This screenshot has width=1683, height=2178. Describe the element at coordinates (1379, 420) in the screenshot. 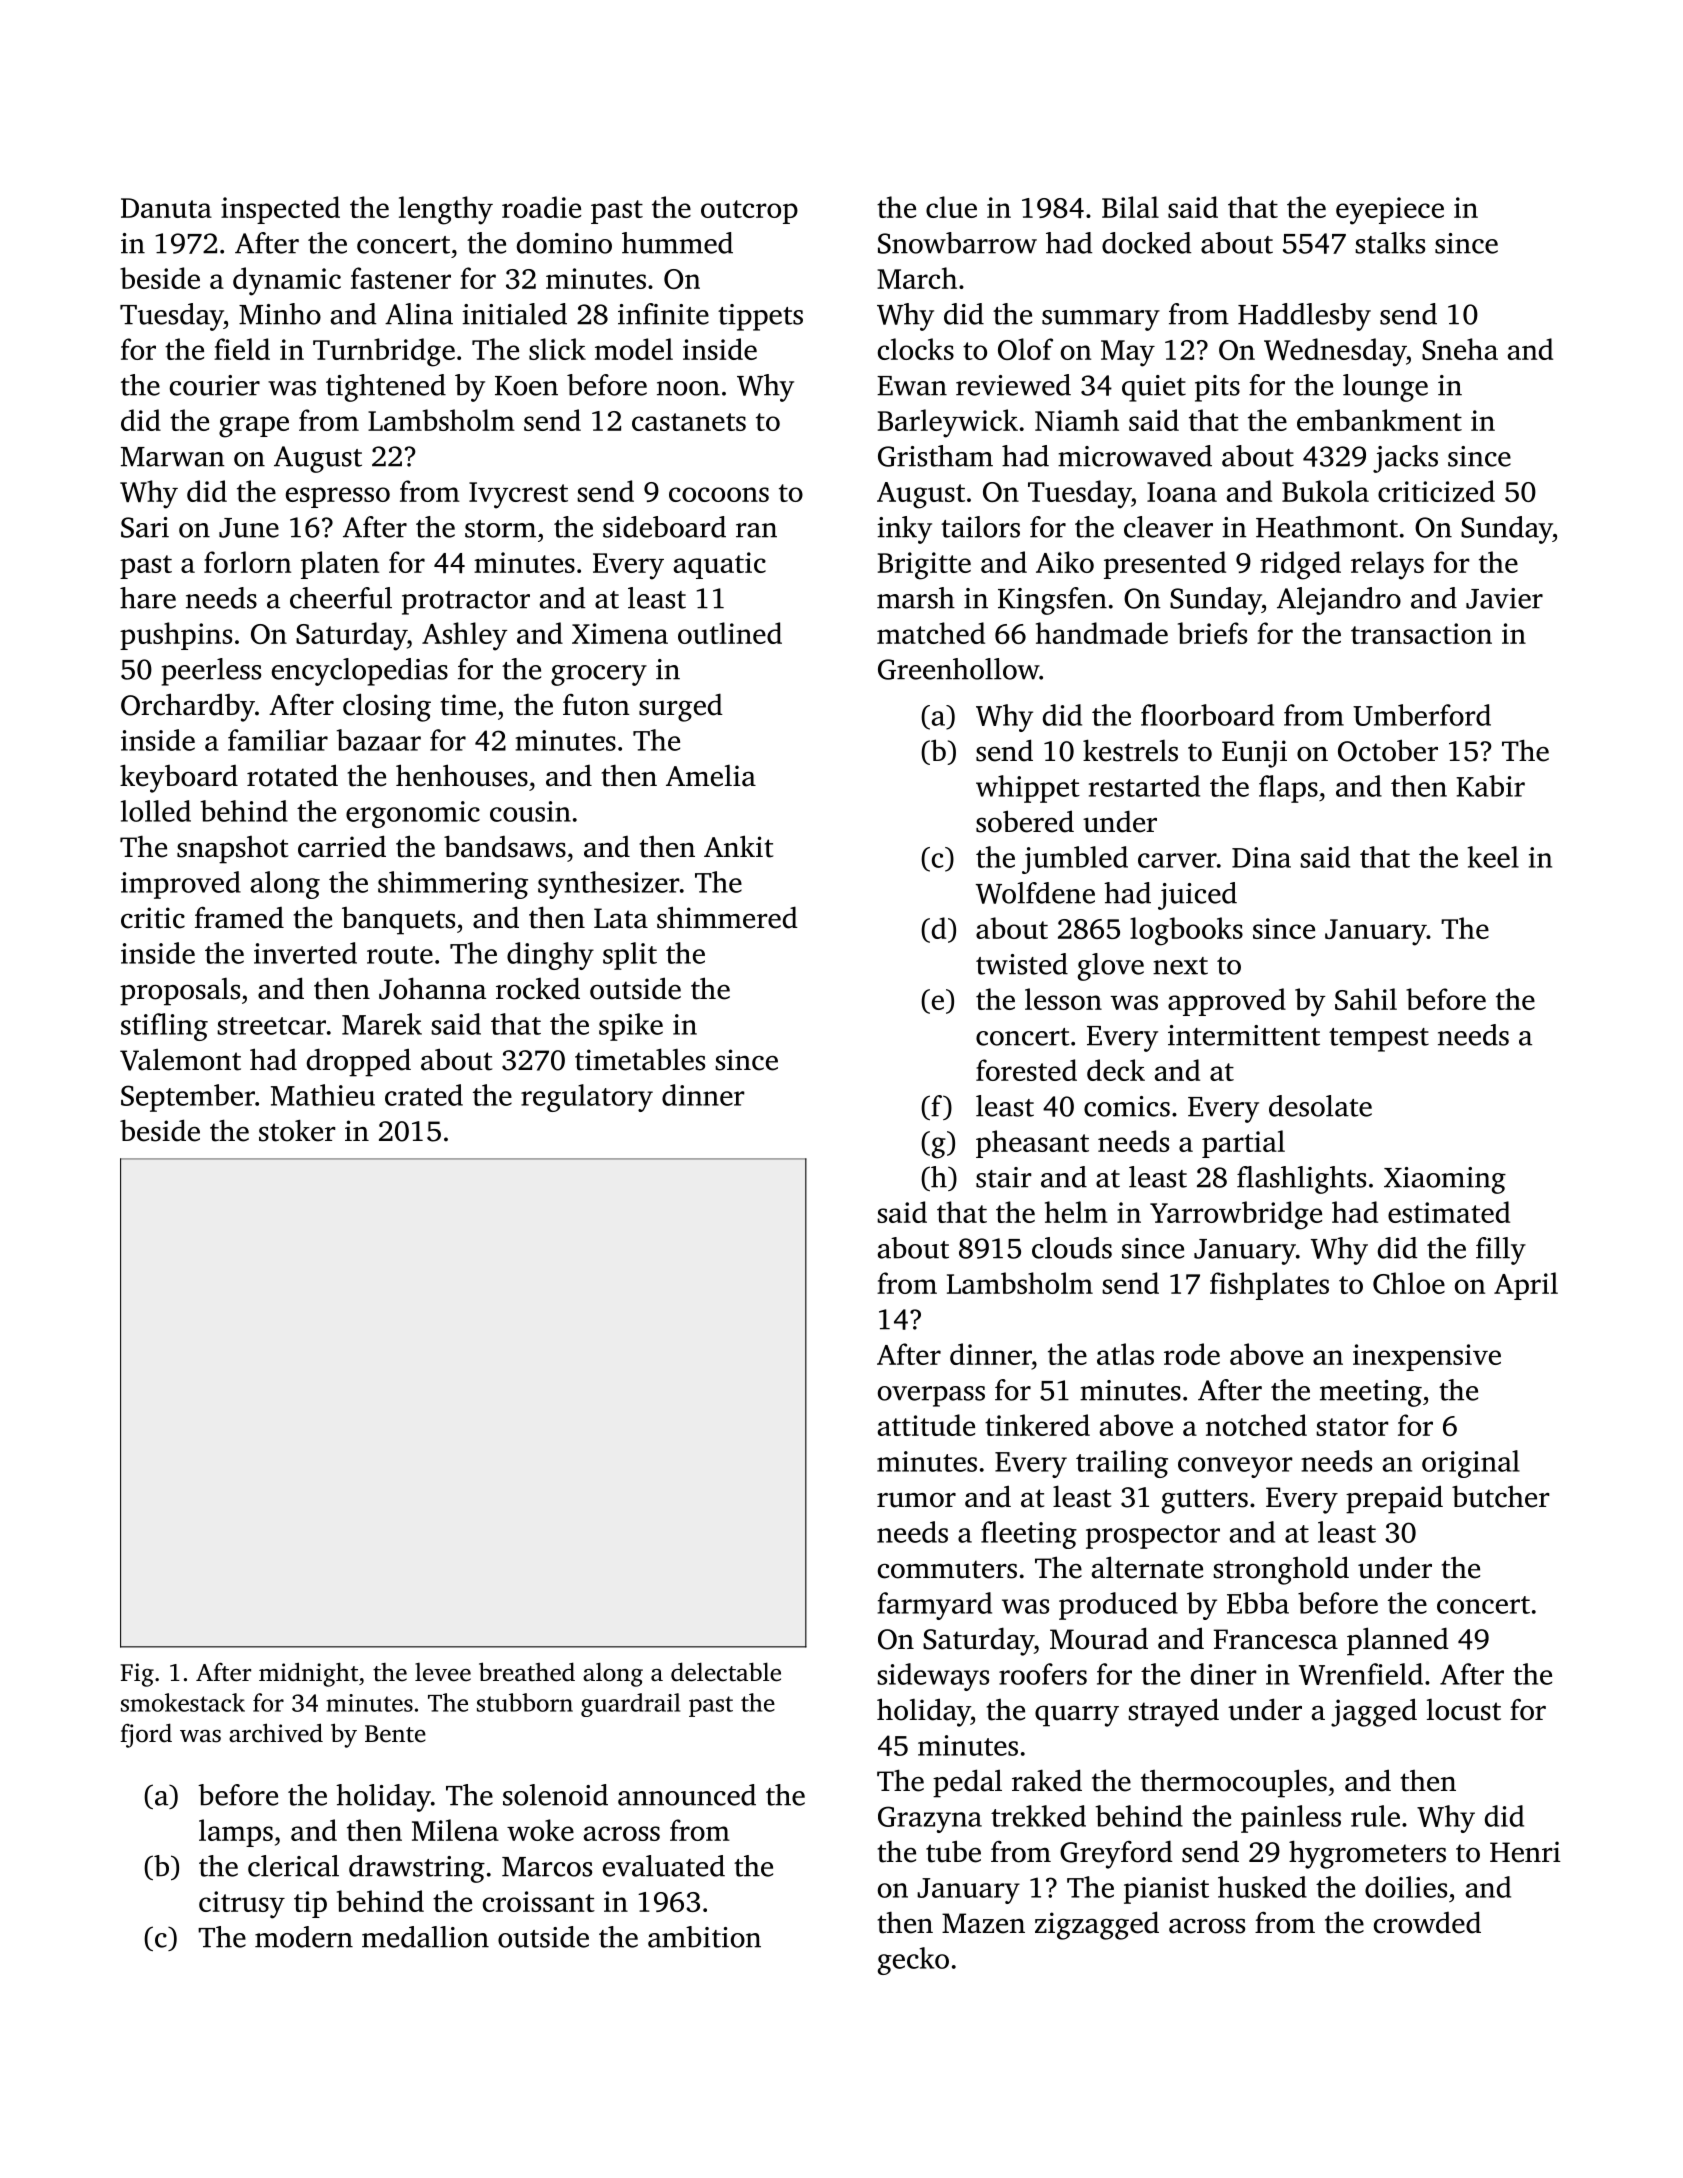

I see `embankment` at that location.
